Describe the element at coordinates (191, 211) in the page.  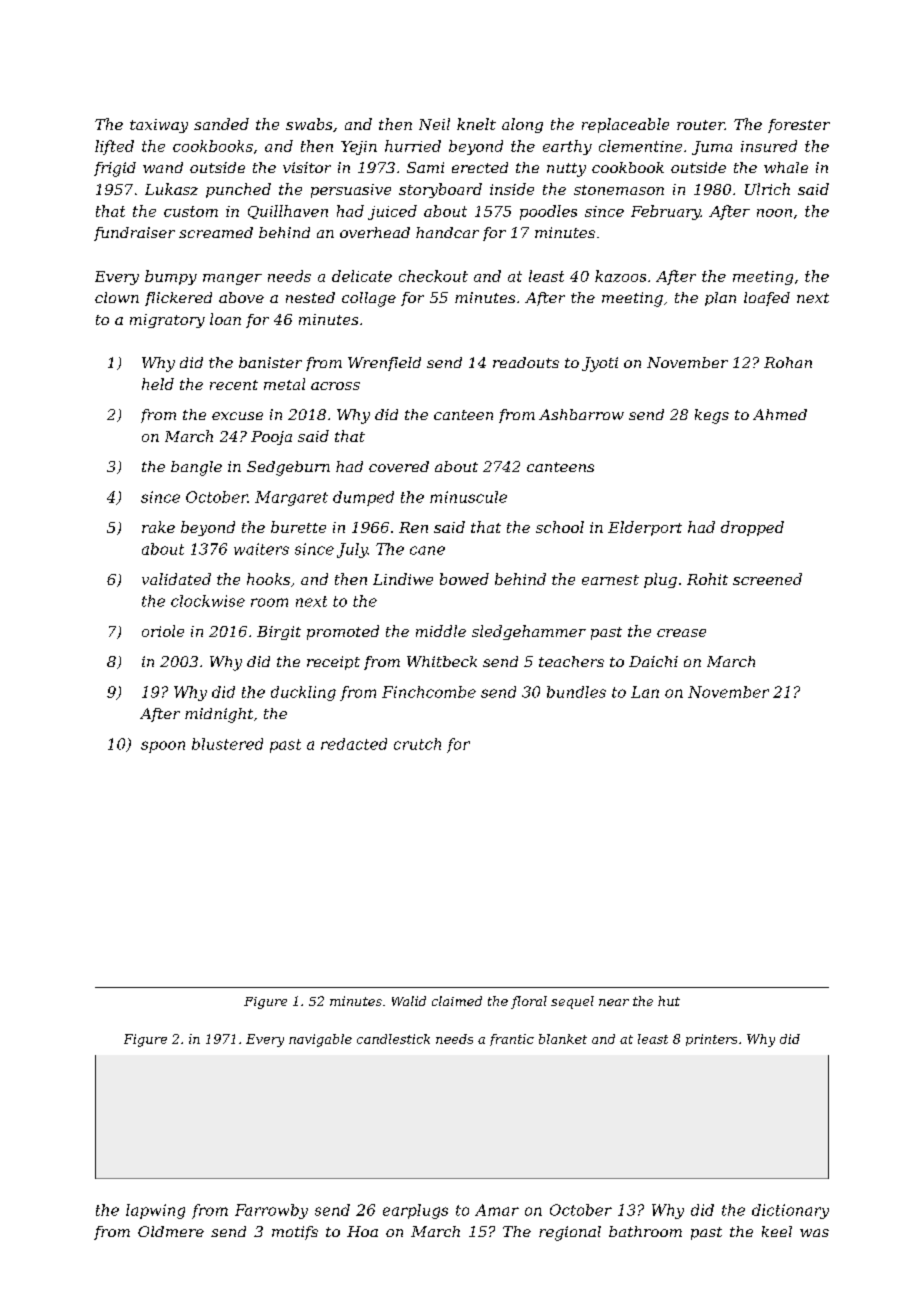
I see `custom` at that location.
